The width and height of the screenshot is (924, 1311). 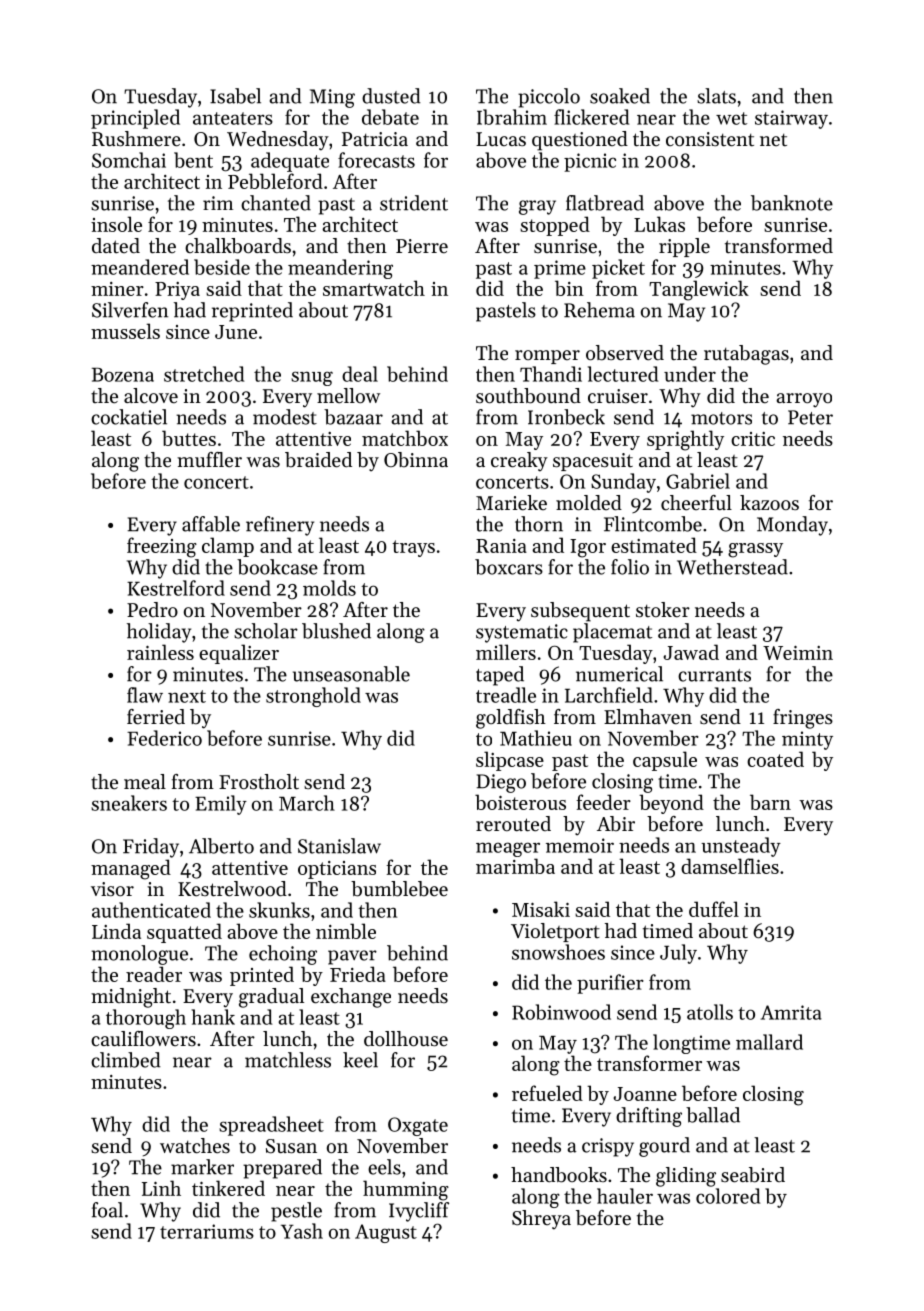 What do you see at coordinates (339, 846) in the screenshot?
I see `Stanislaw` at bounding box center [339, 846].
